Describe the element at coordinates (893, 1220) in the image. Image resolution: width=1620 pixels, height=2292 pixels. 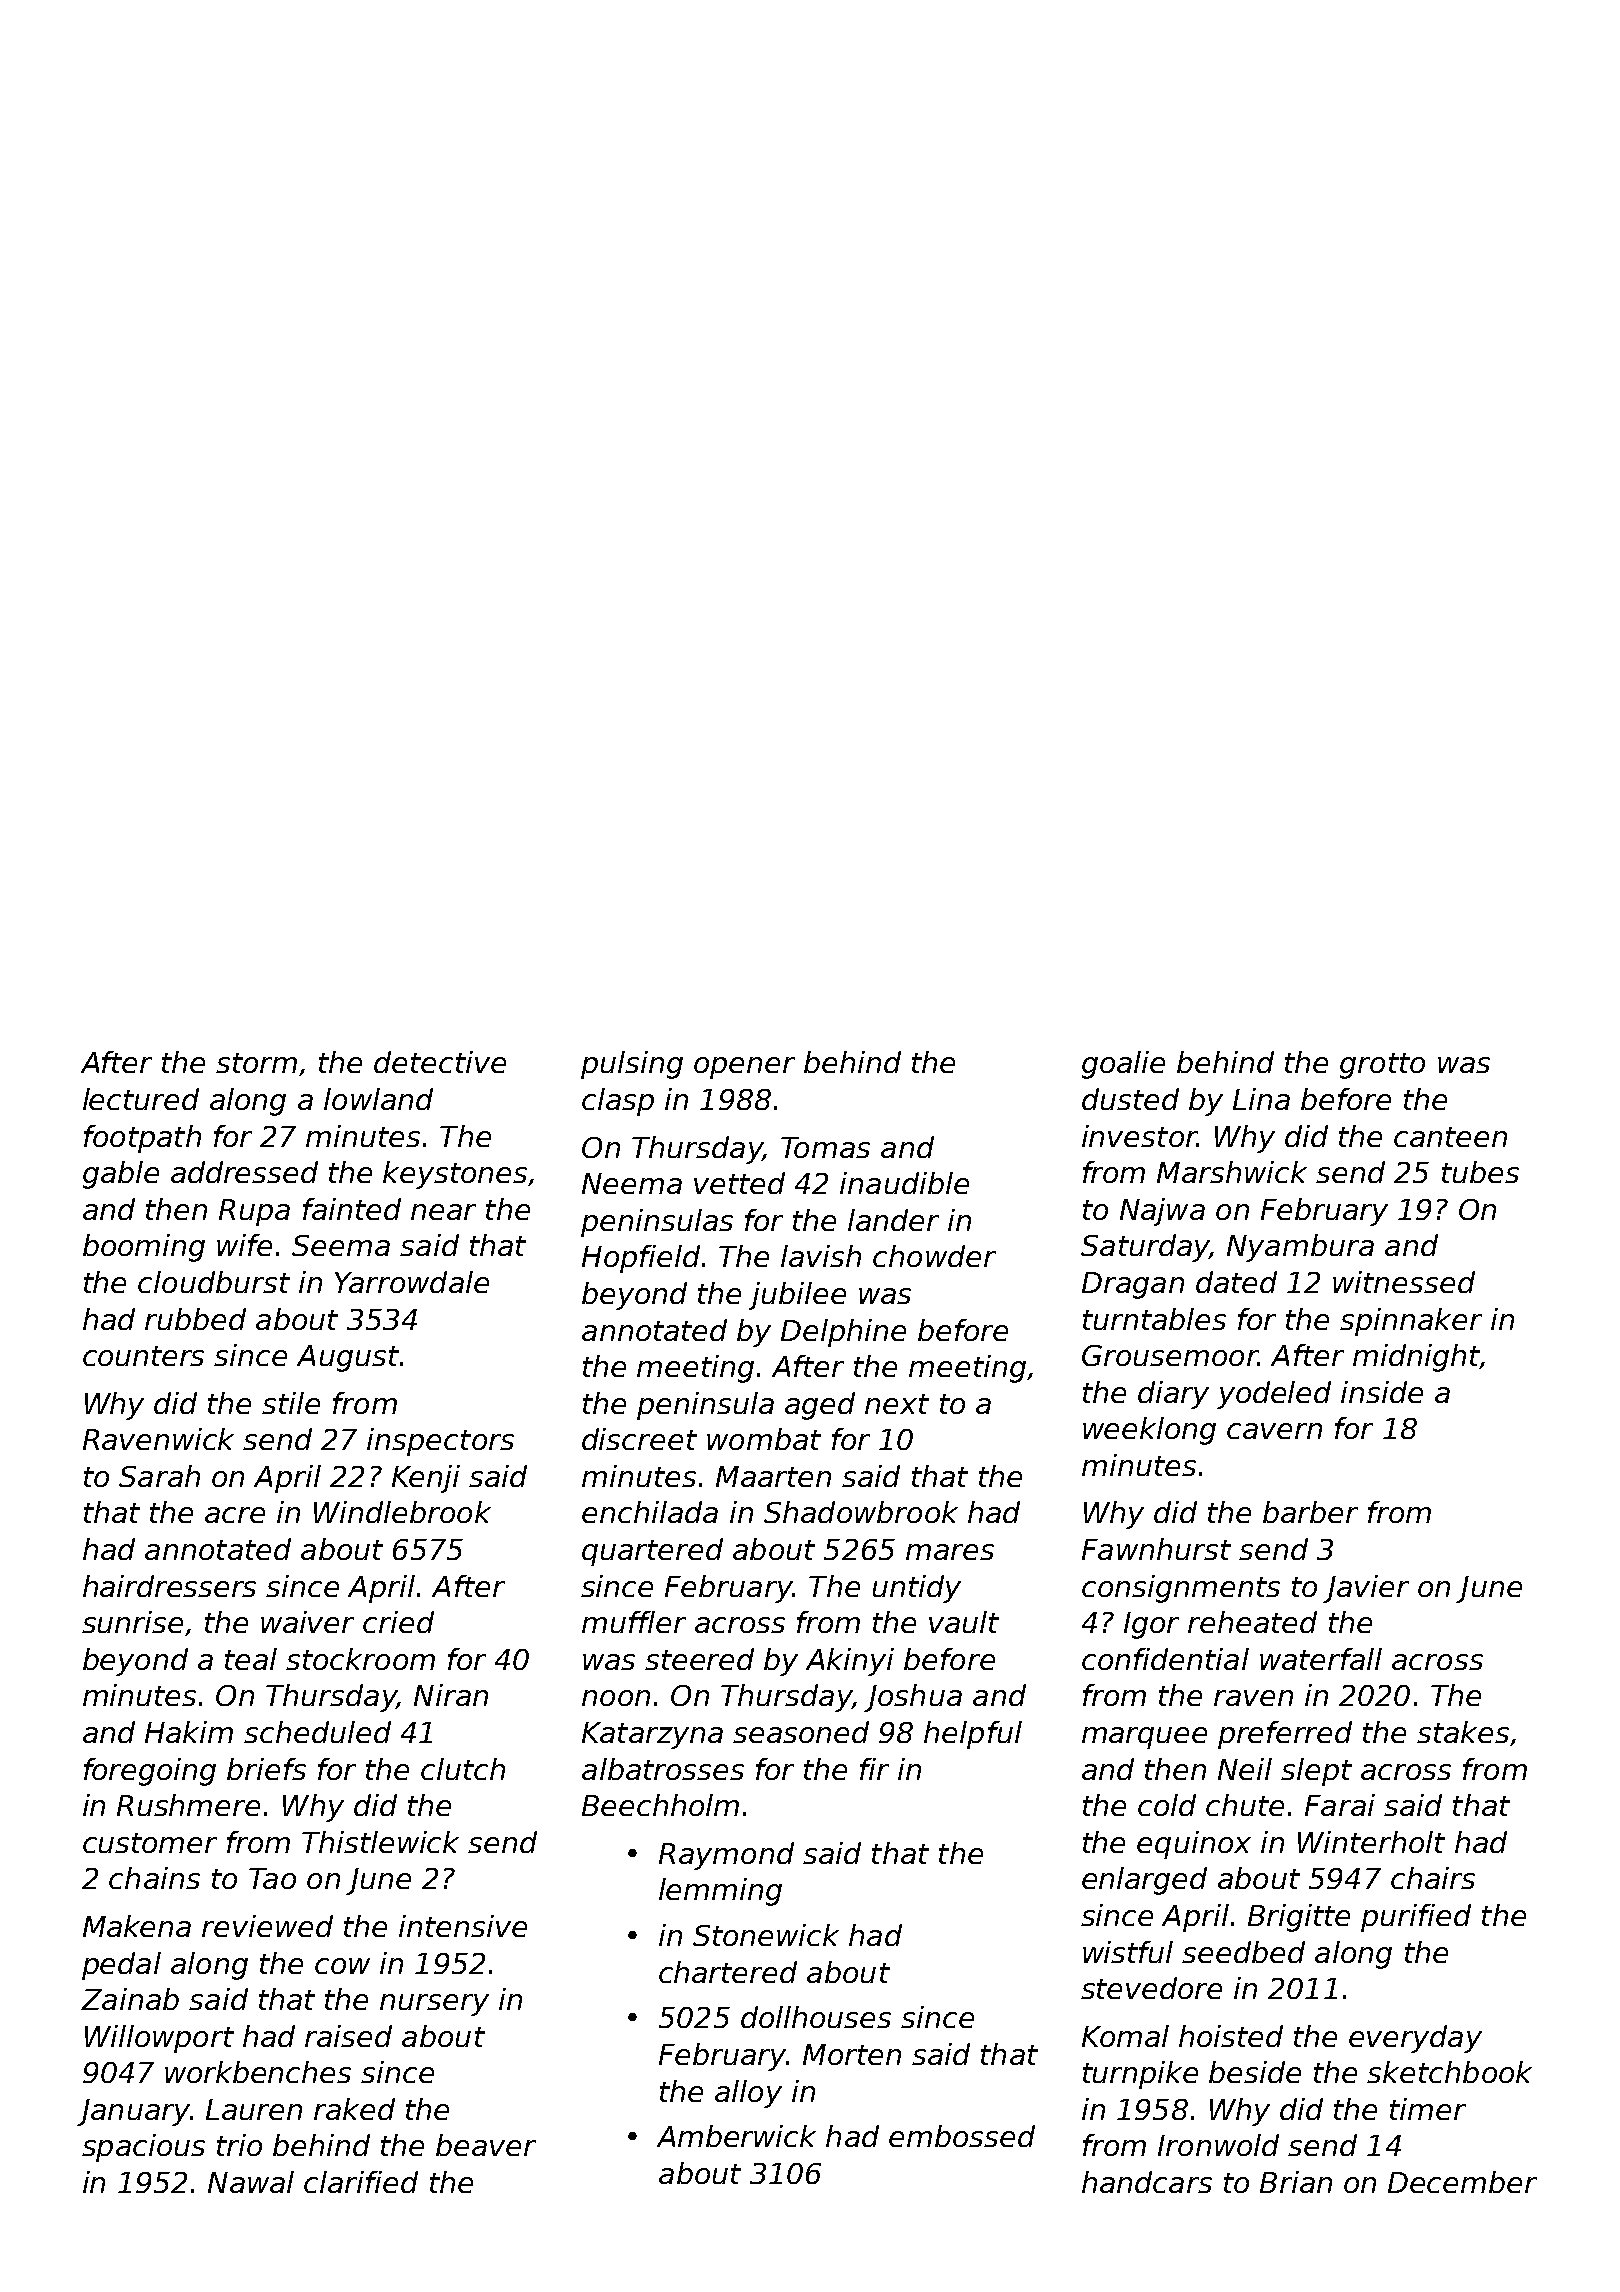
I see `lander` at that location.
